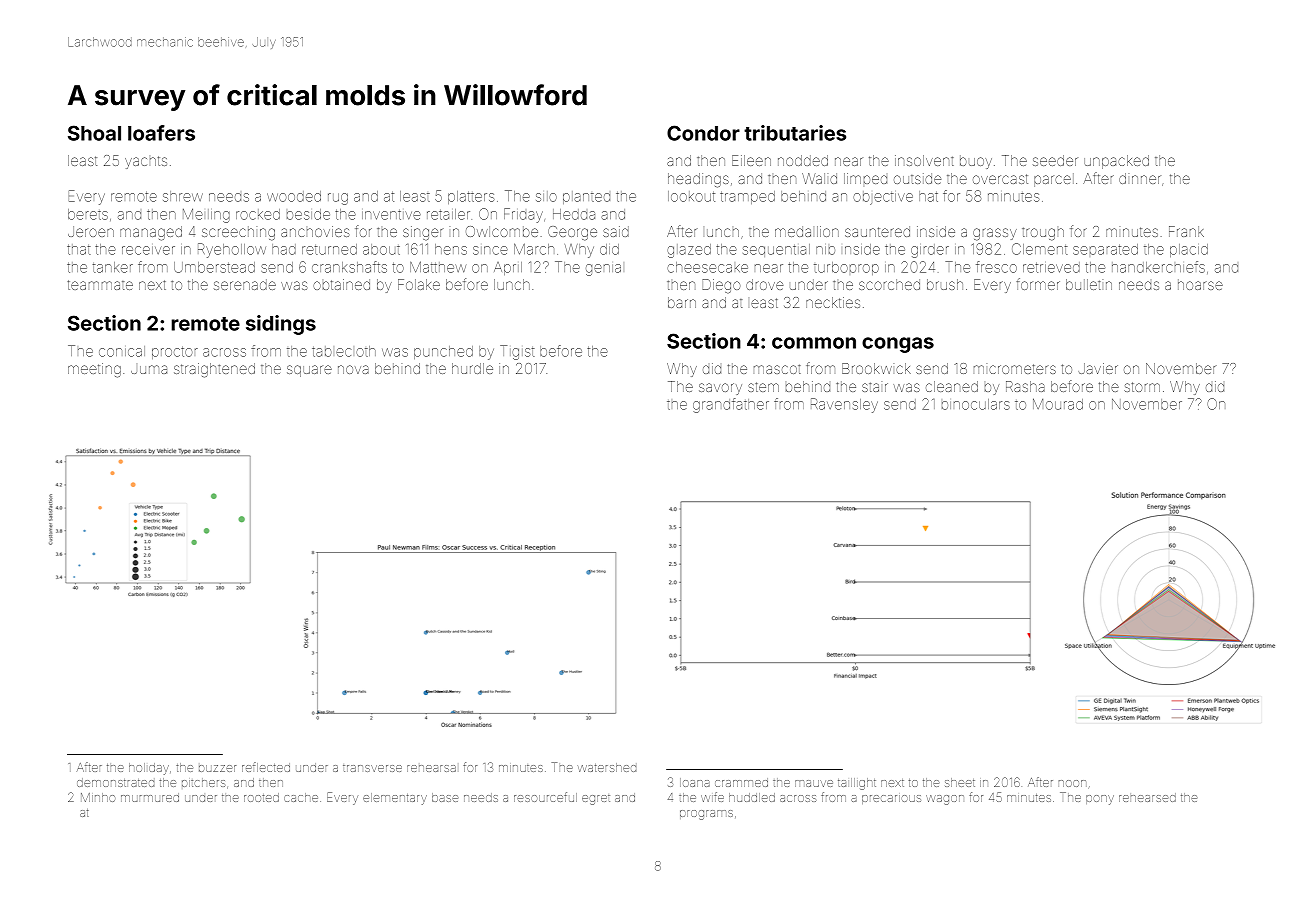  Describe the element at coordinates (952, 386) in the page. I see `cleaned` at that location.
